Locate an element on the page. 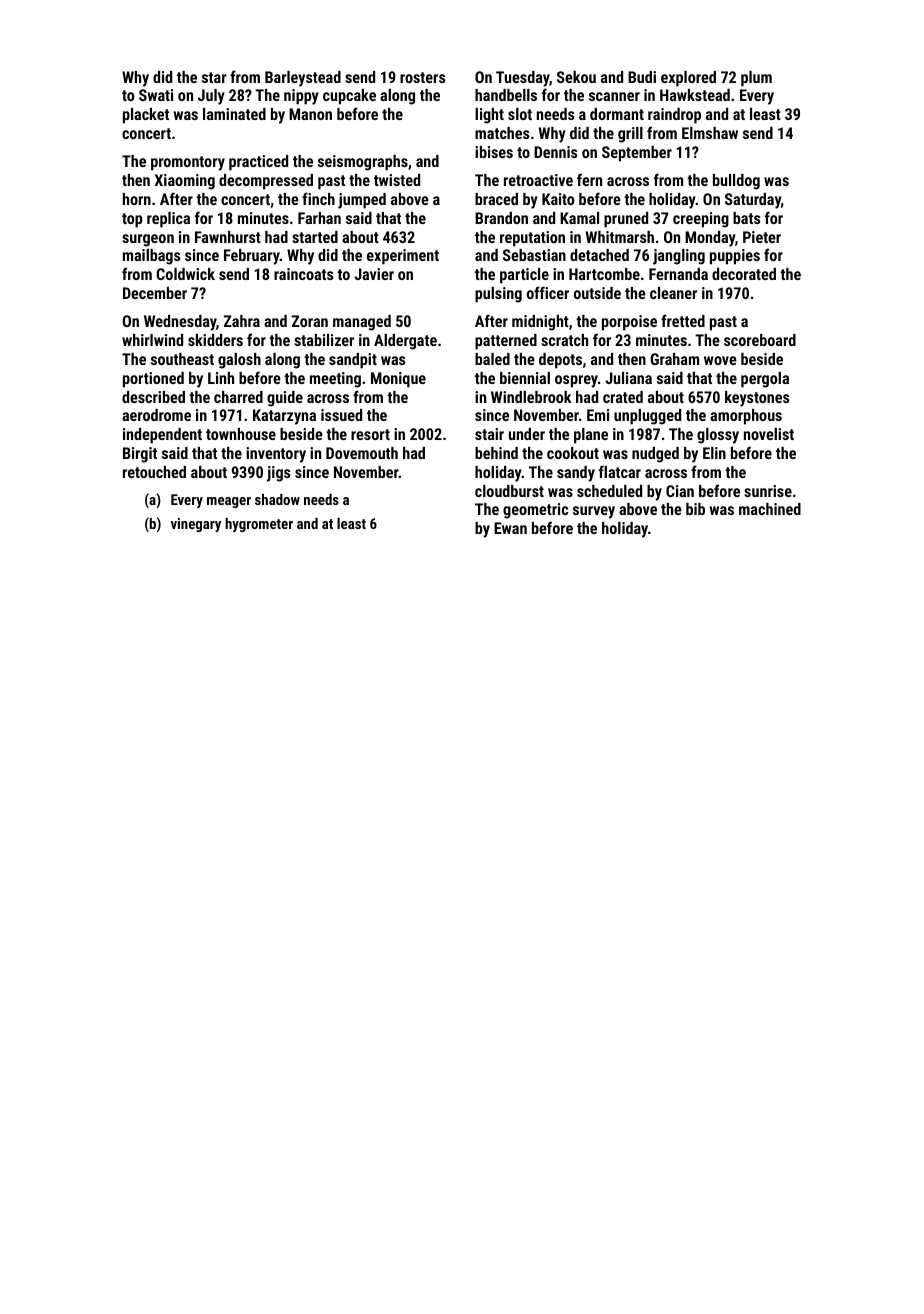 The image size is (924, 1314). vinegary is located at coordinates (196, 525).
